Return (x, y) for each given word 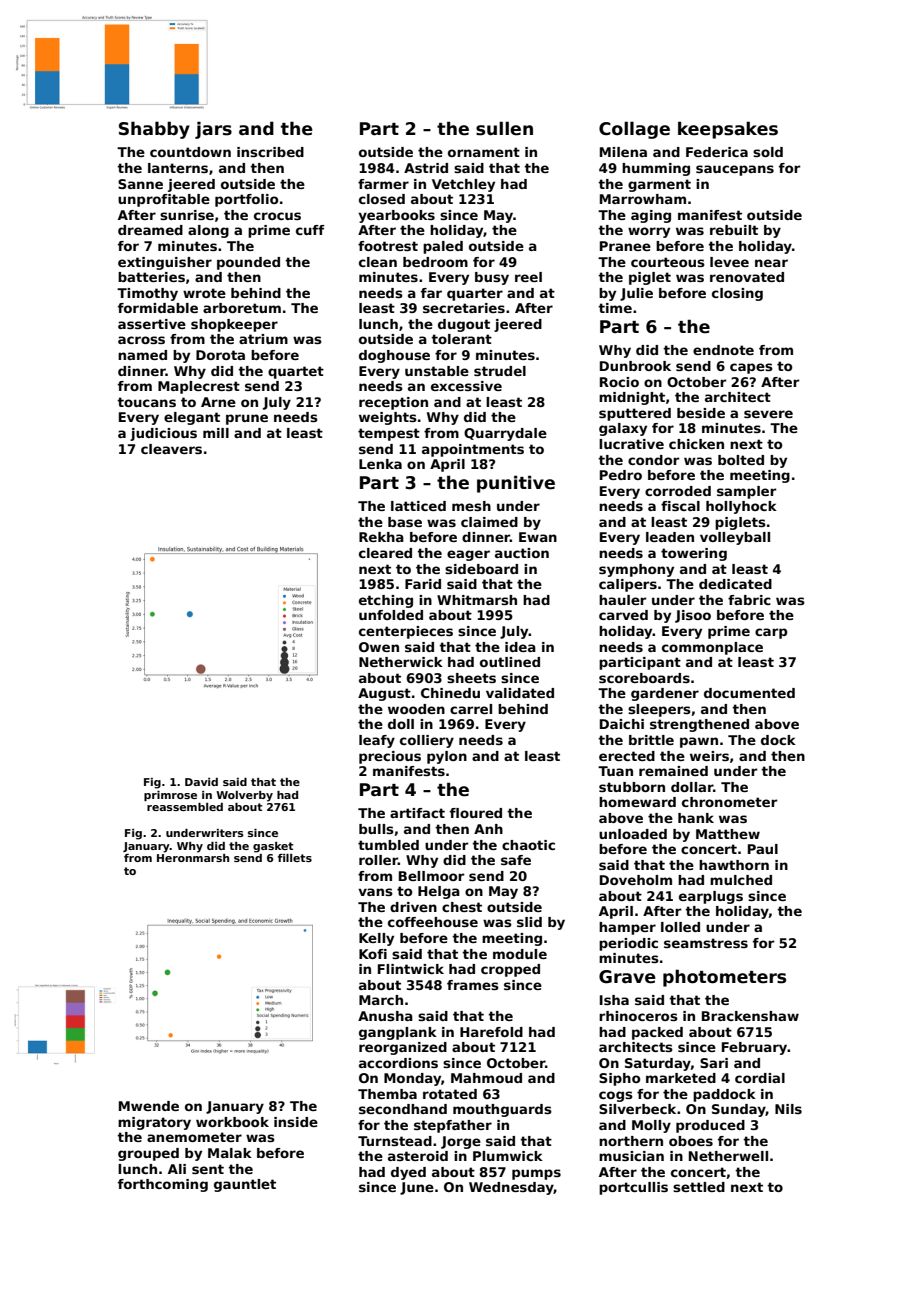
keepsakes (728, 130)
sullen (504, 128)
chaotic (528, 845)
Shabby (154, 130)
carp (771, 633)
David (201, 782)
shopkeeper (234, 325)
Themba (387, 1094)
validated (520, 693)
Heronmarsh (193, 858)
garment (659, 185)
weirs (709, 756)
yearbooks (396, 216)
